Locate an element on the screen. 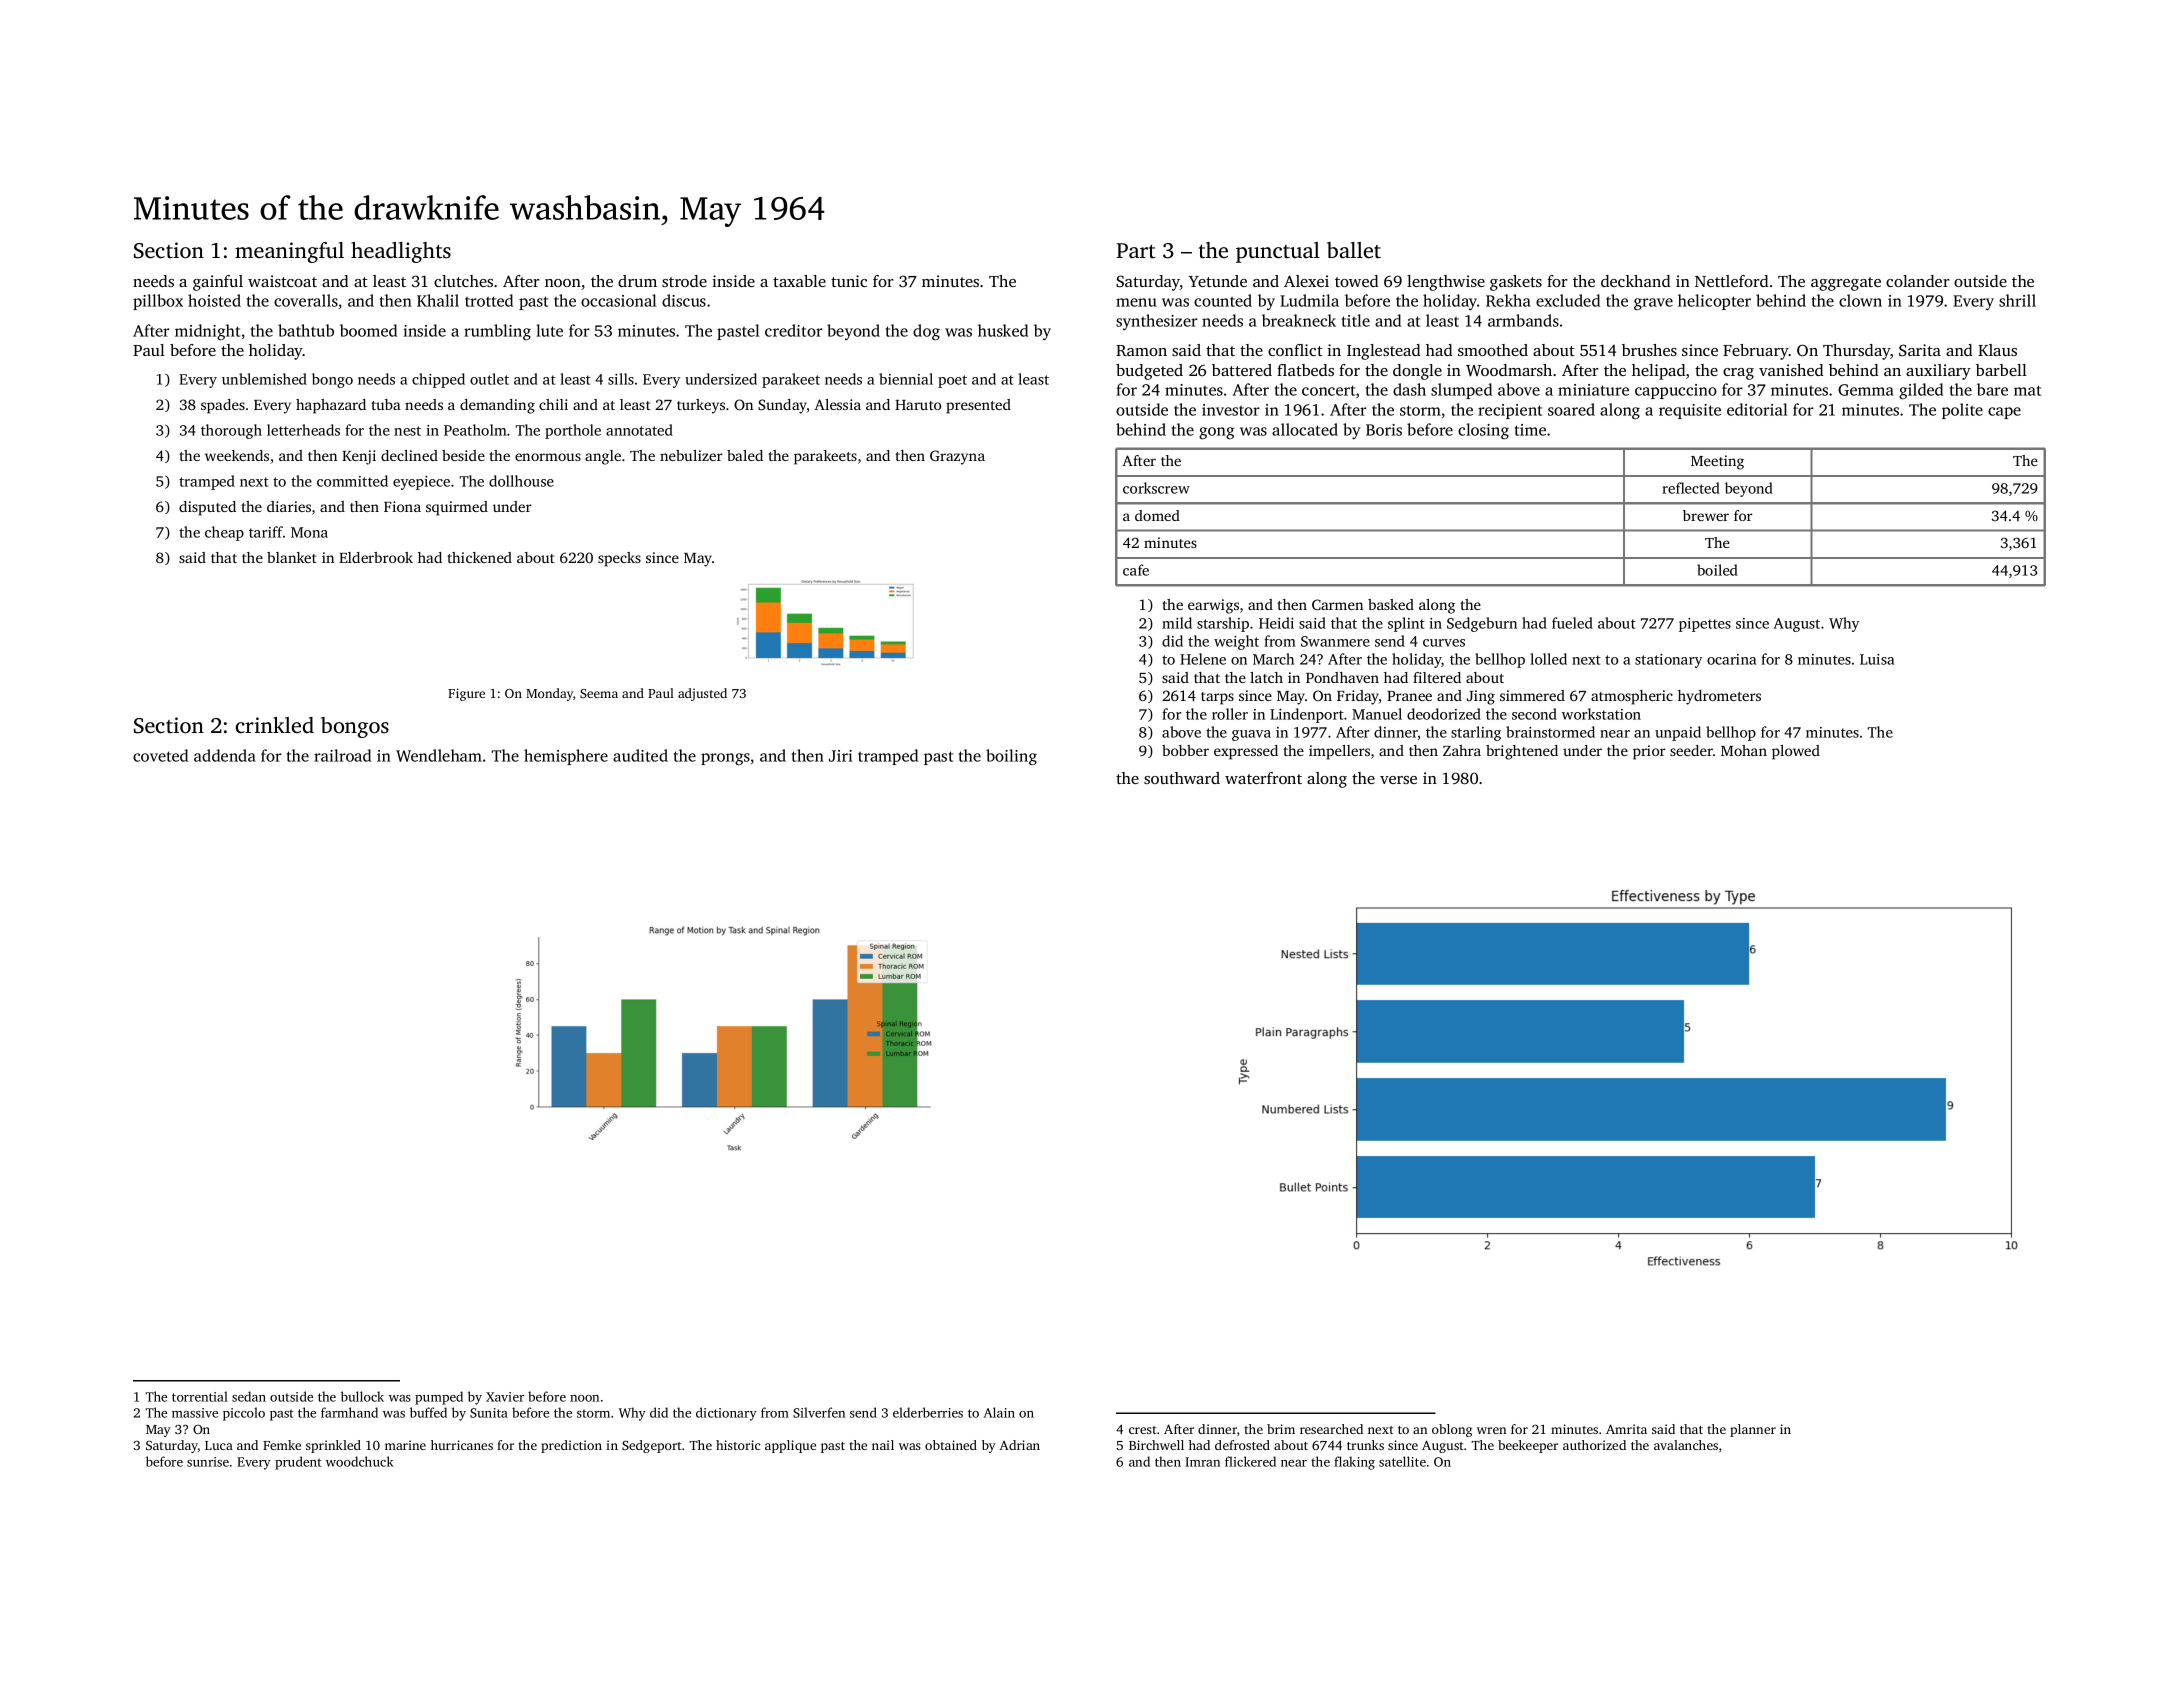 The height and width of the screenshot is (1683, 2178). Mohan is located at coordinates (1744, 750).
